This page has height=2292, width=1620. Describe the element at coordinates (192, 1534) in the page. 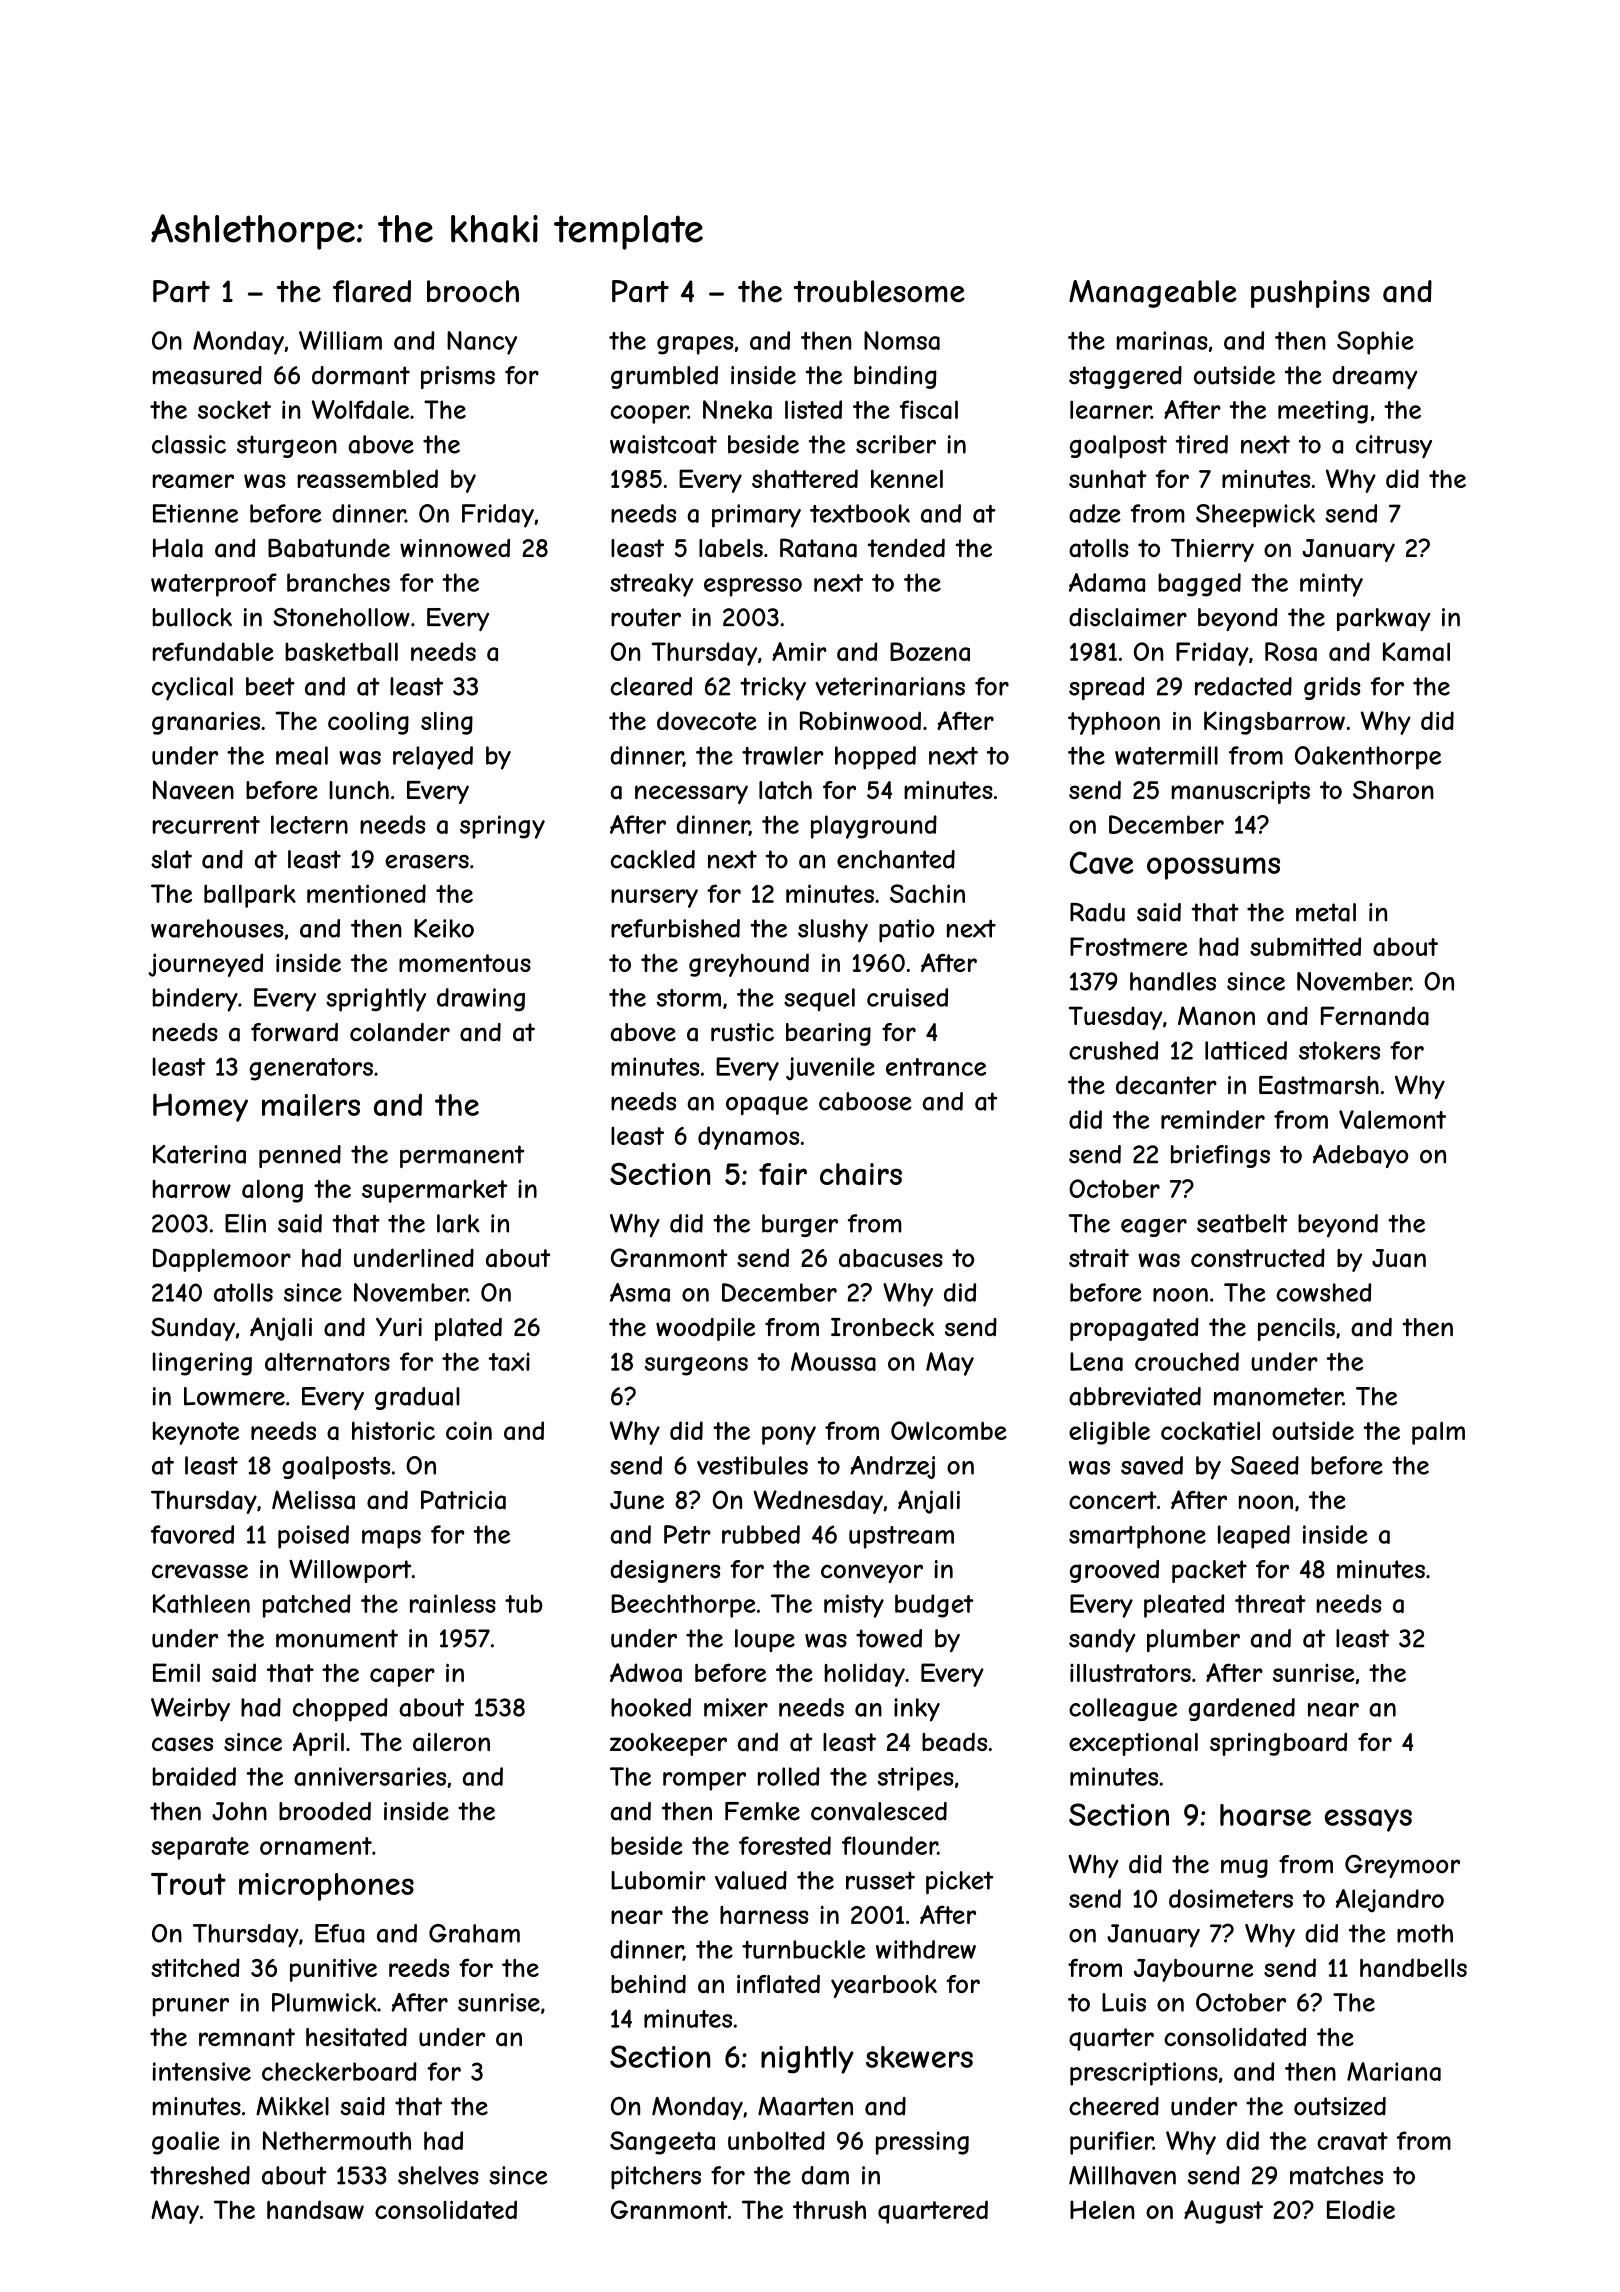

I see `favored` at that location.
